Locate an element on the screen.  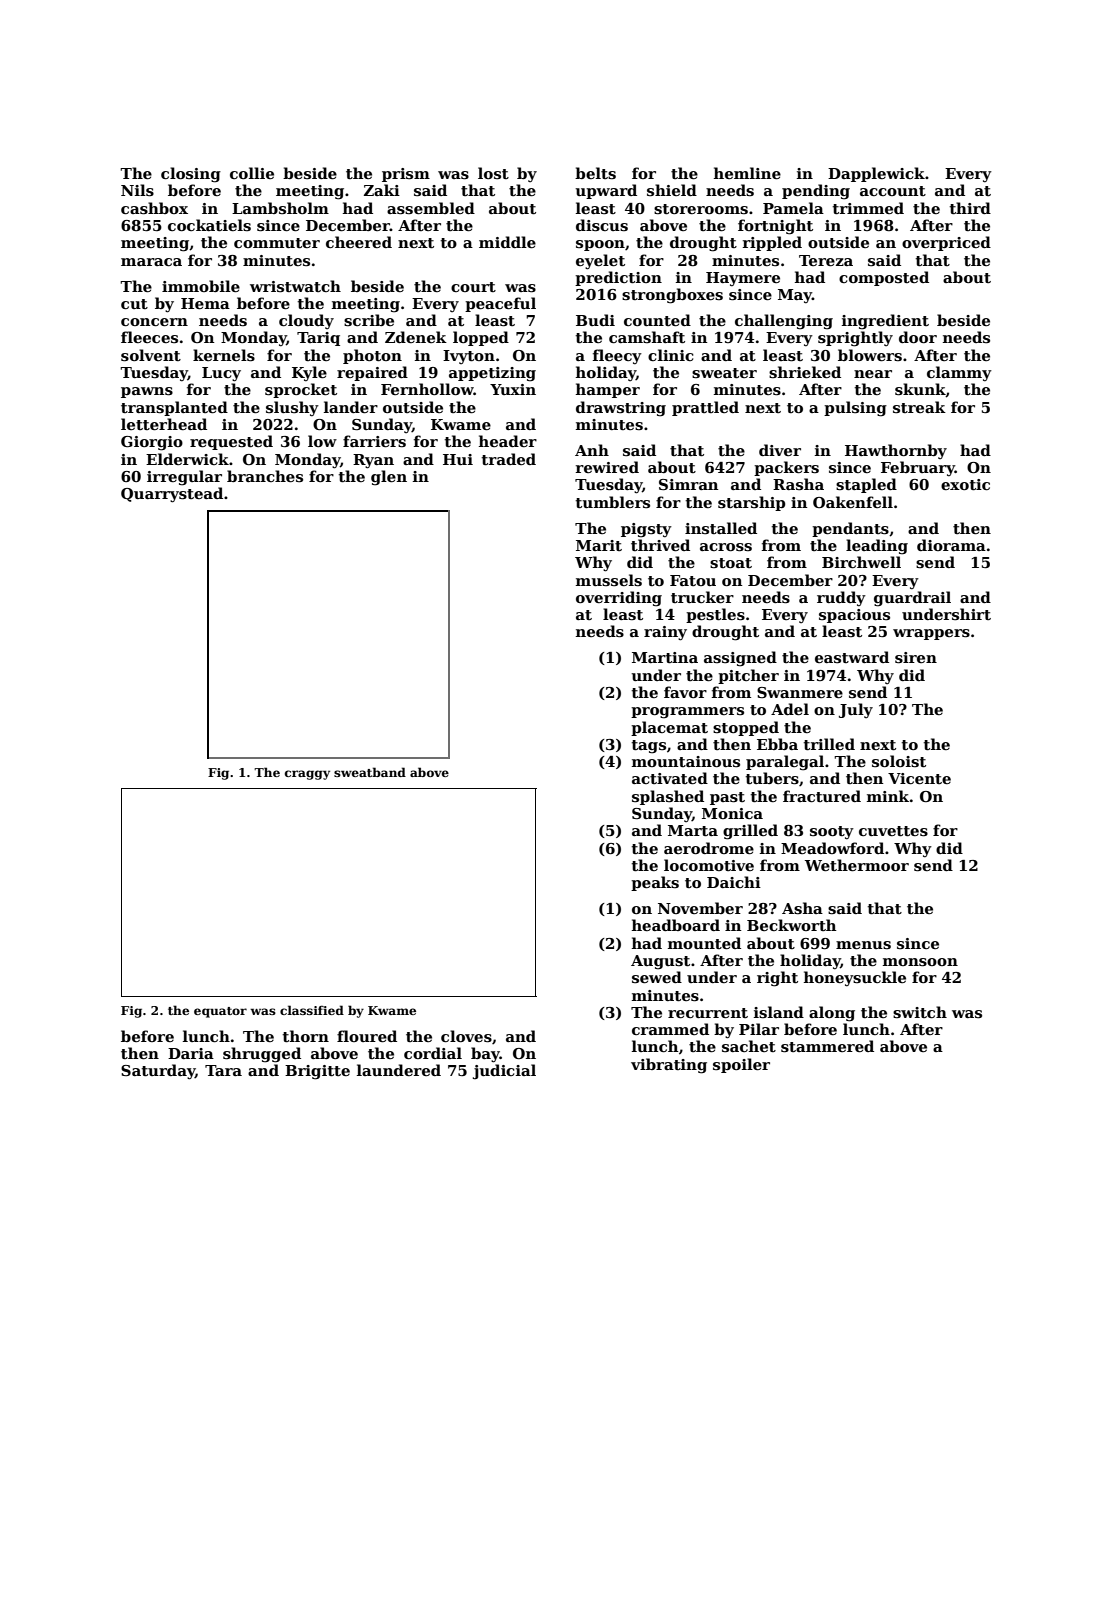
craggy is located at coordinates (307, 775).
